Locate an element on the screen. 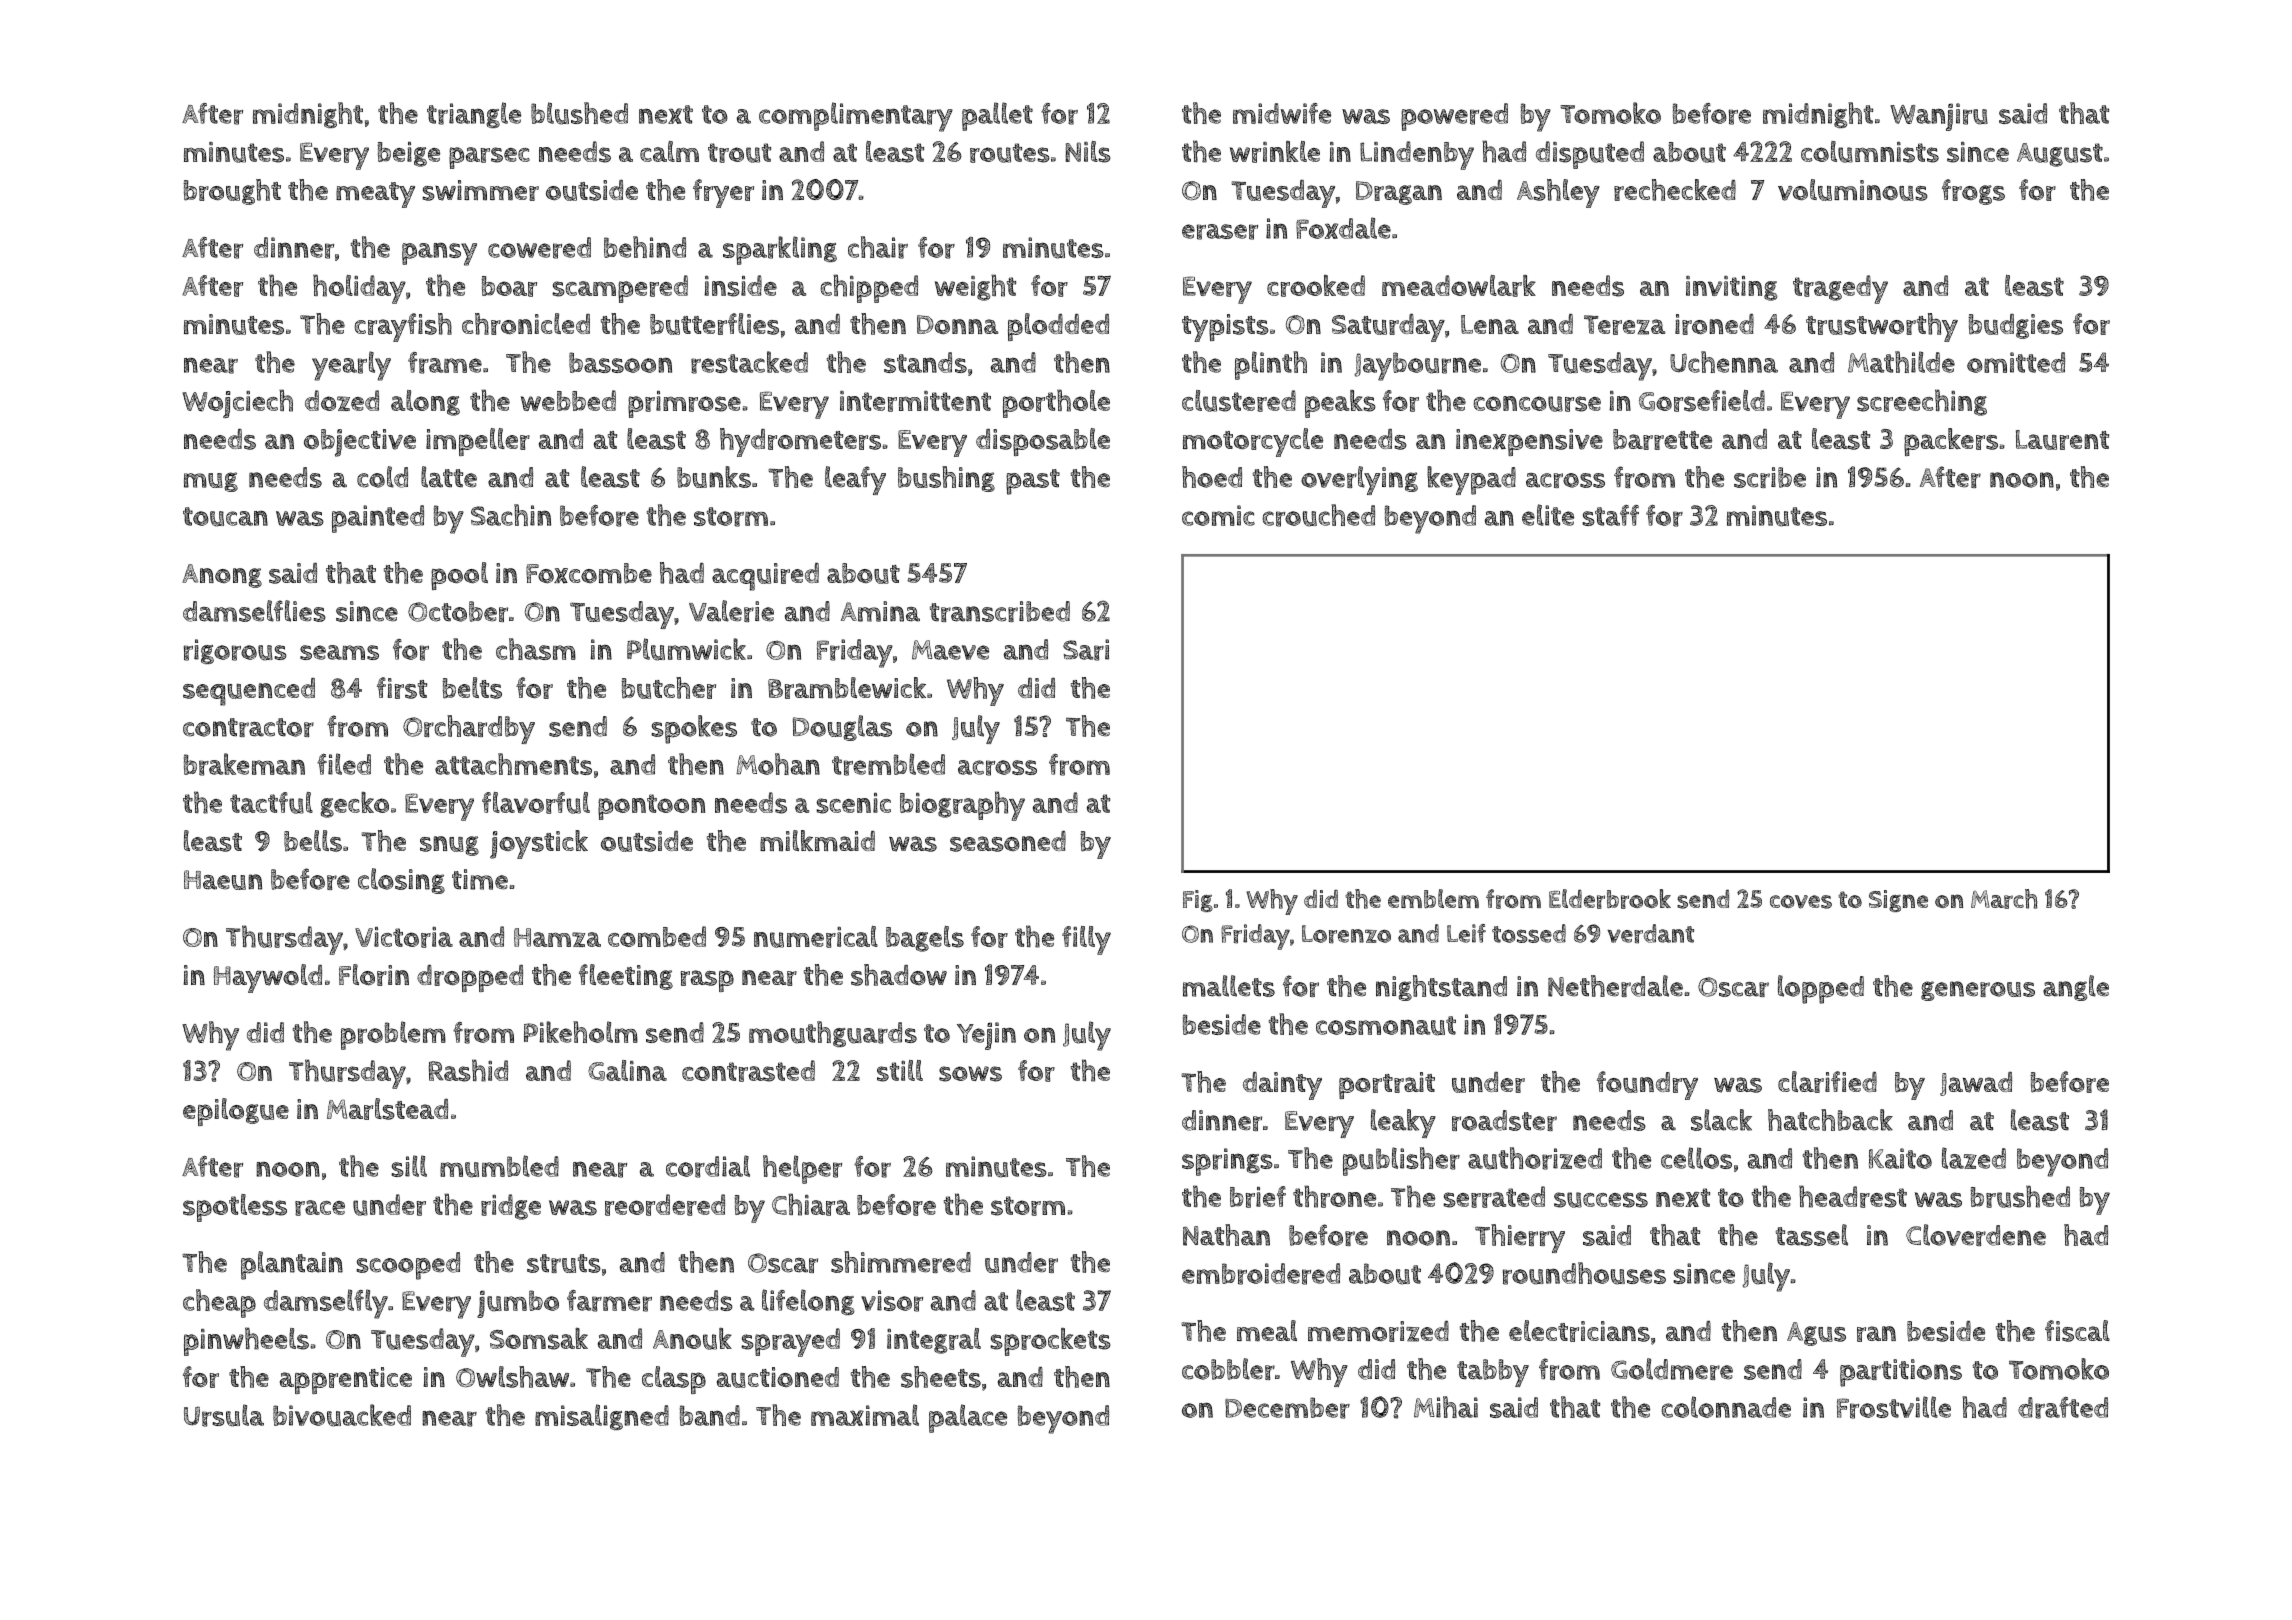  midwife is located at coordinates (1282, 113).
